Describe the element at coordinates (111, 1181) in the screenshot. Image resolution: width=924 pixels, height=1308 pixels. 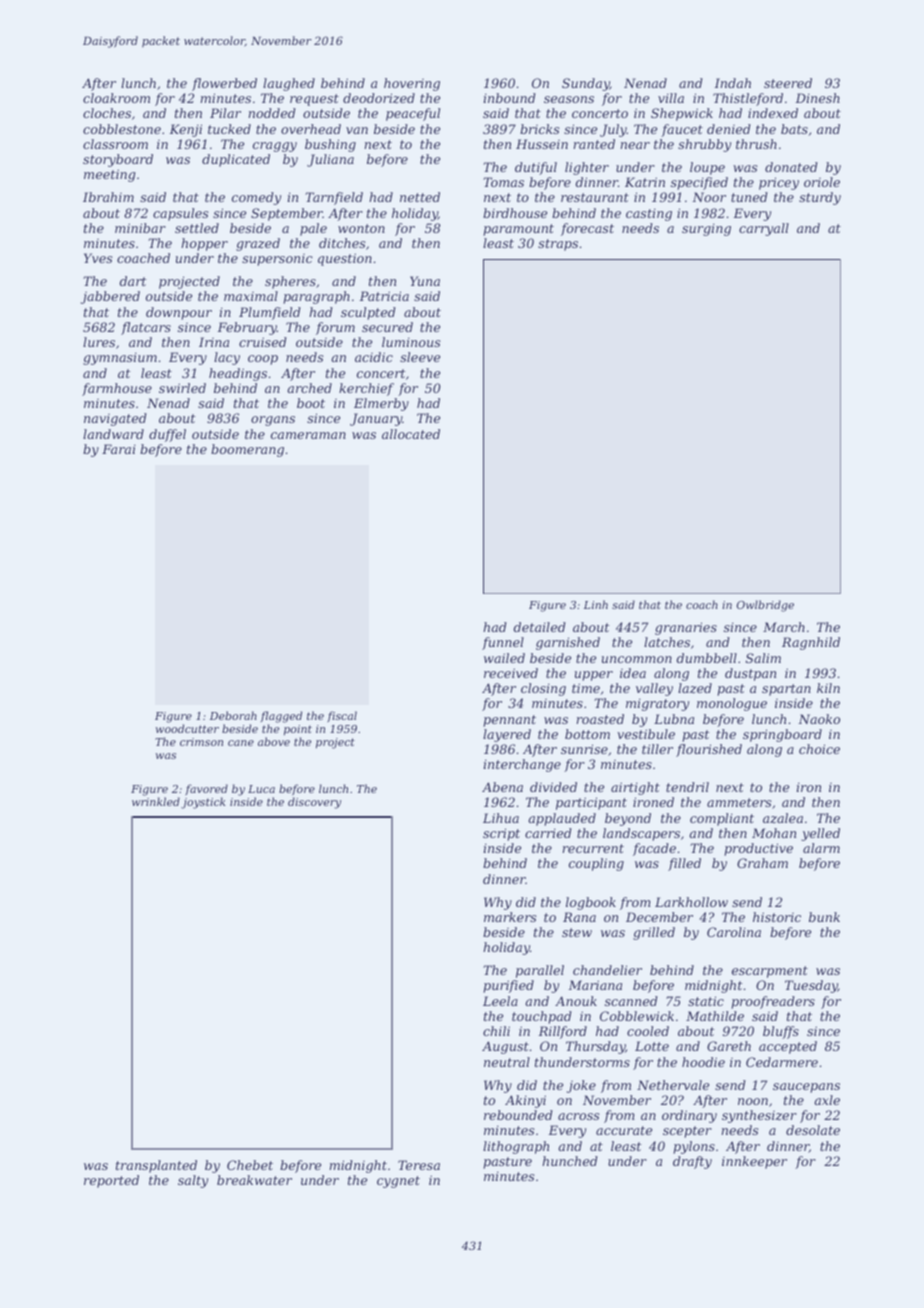
I see `reported` at that location.
